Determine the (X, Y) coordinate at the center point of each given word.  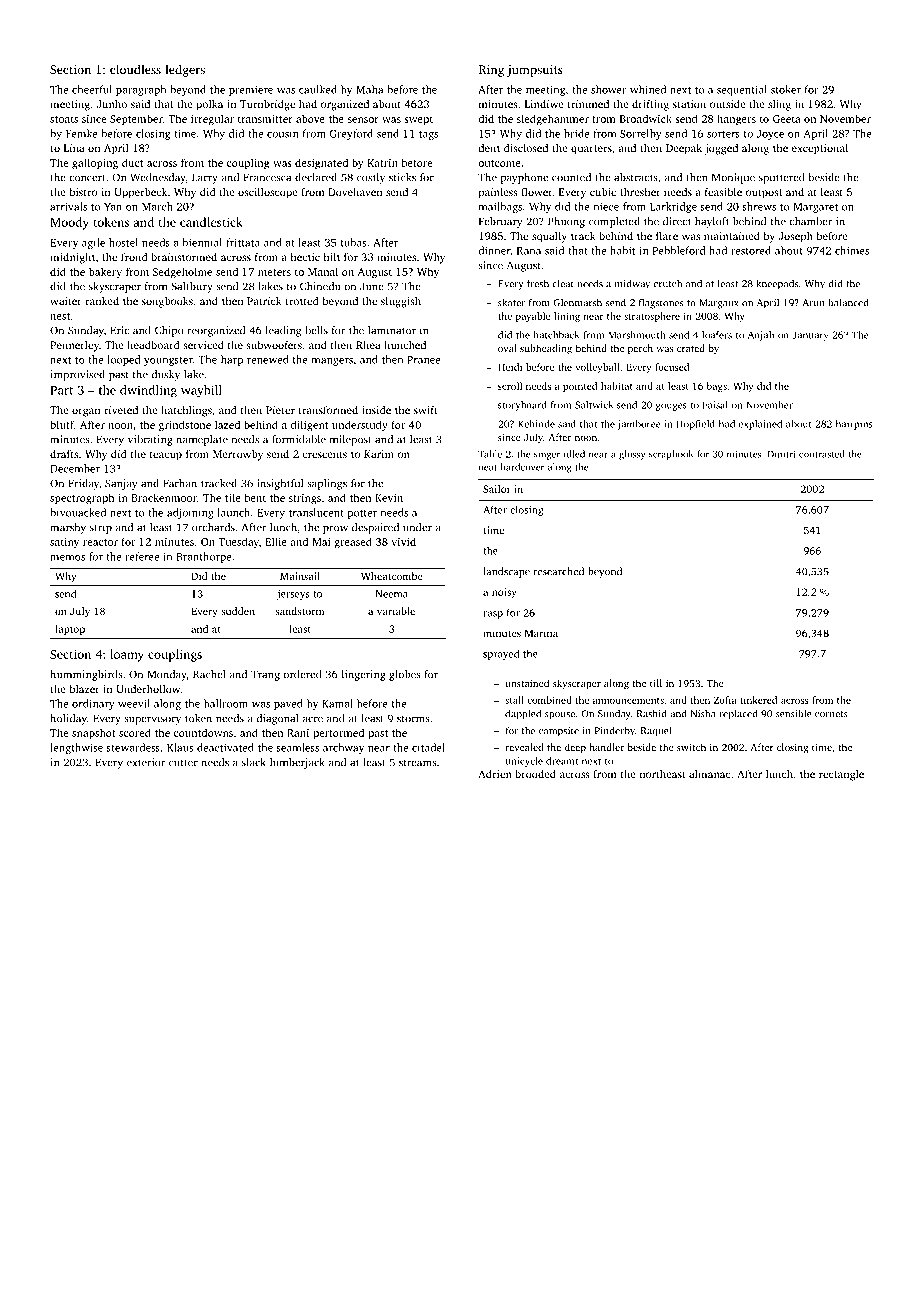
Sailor (497, 489)
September (136, 119)
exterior (146, 762)
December (75, 468)
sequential (742, 90)
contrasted (822, 454)
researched (559, 571)
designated (321, 164)
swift (426, 410)
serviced (203, 345)
